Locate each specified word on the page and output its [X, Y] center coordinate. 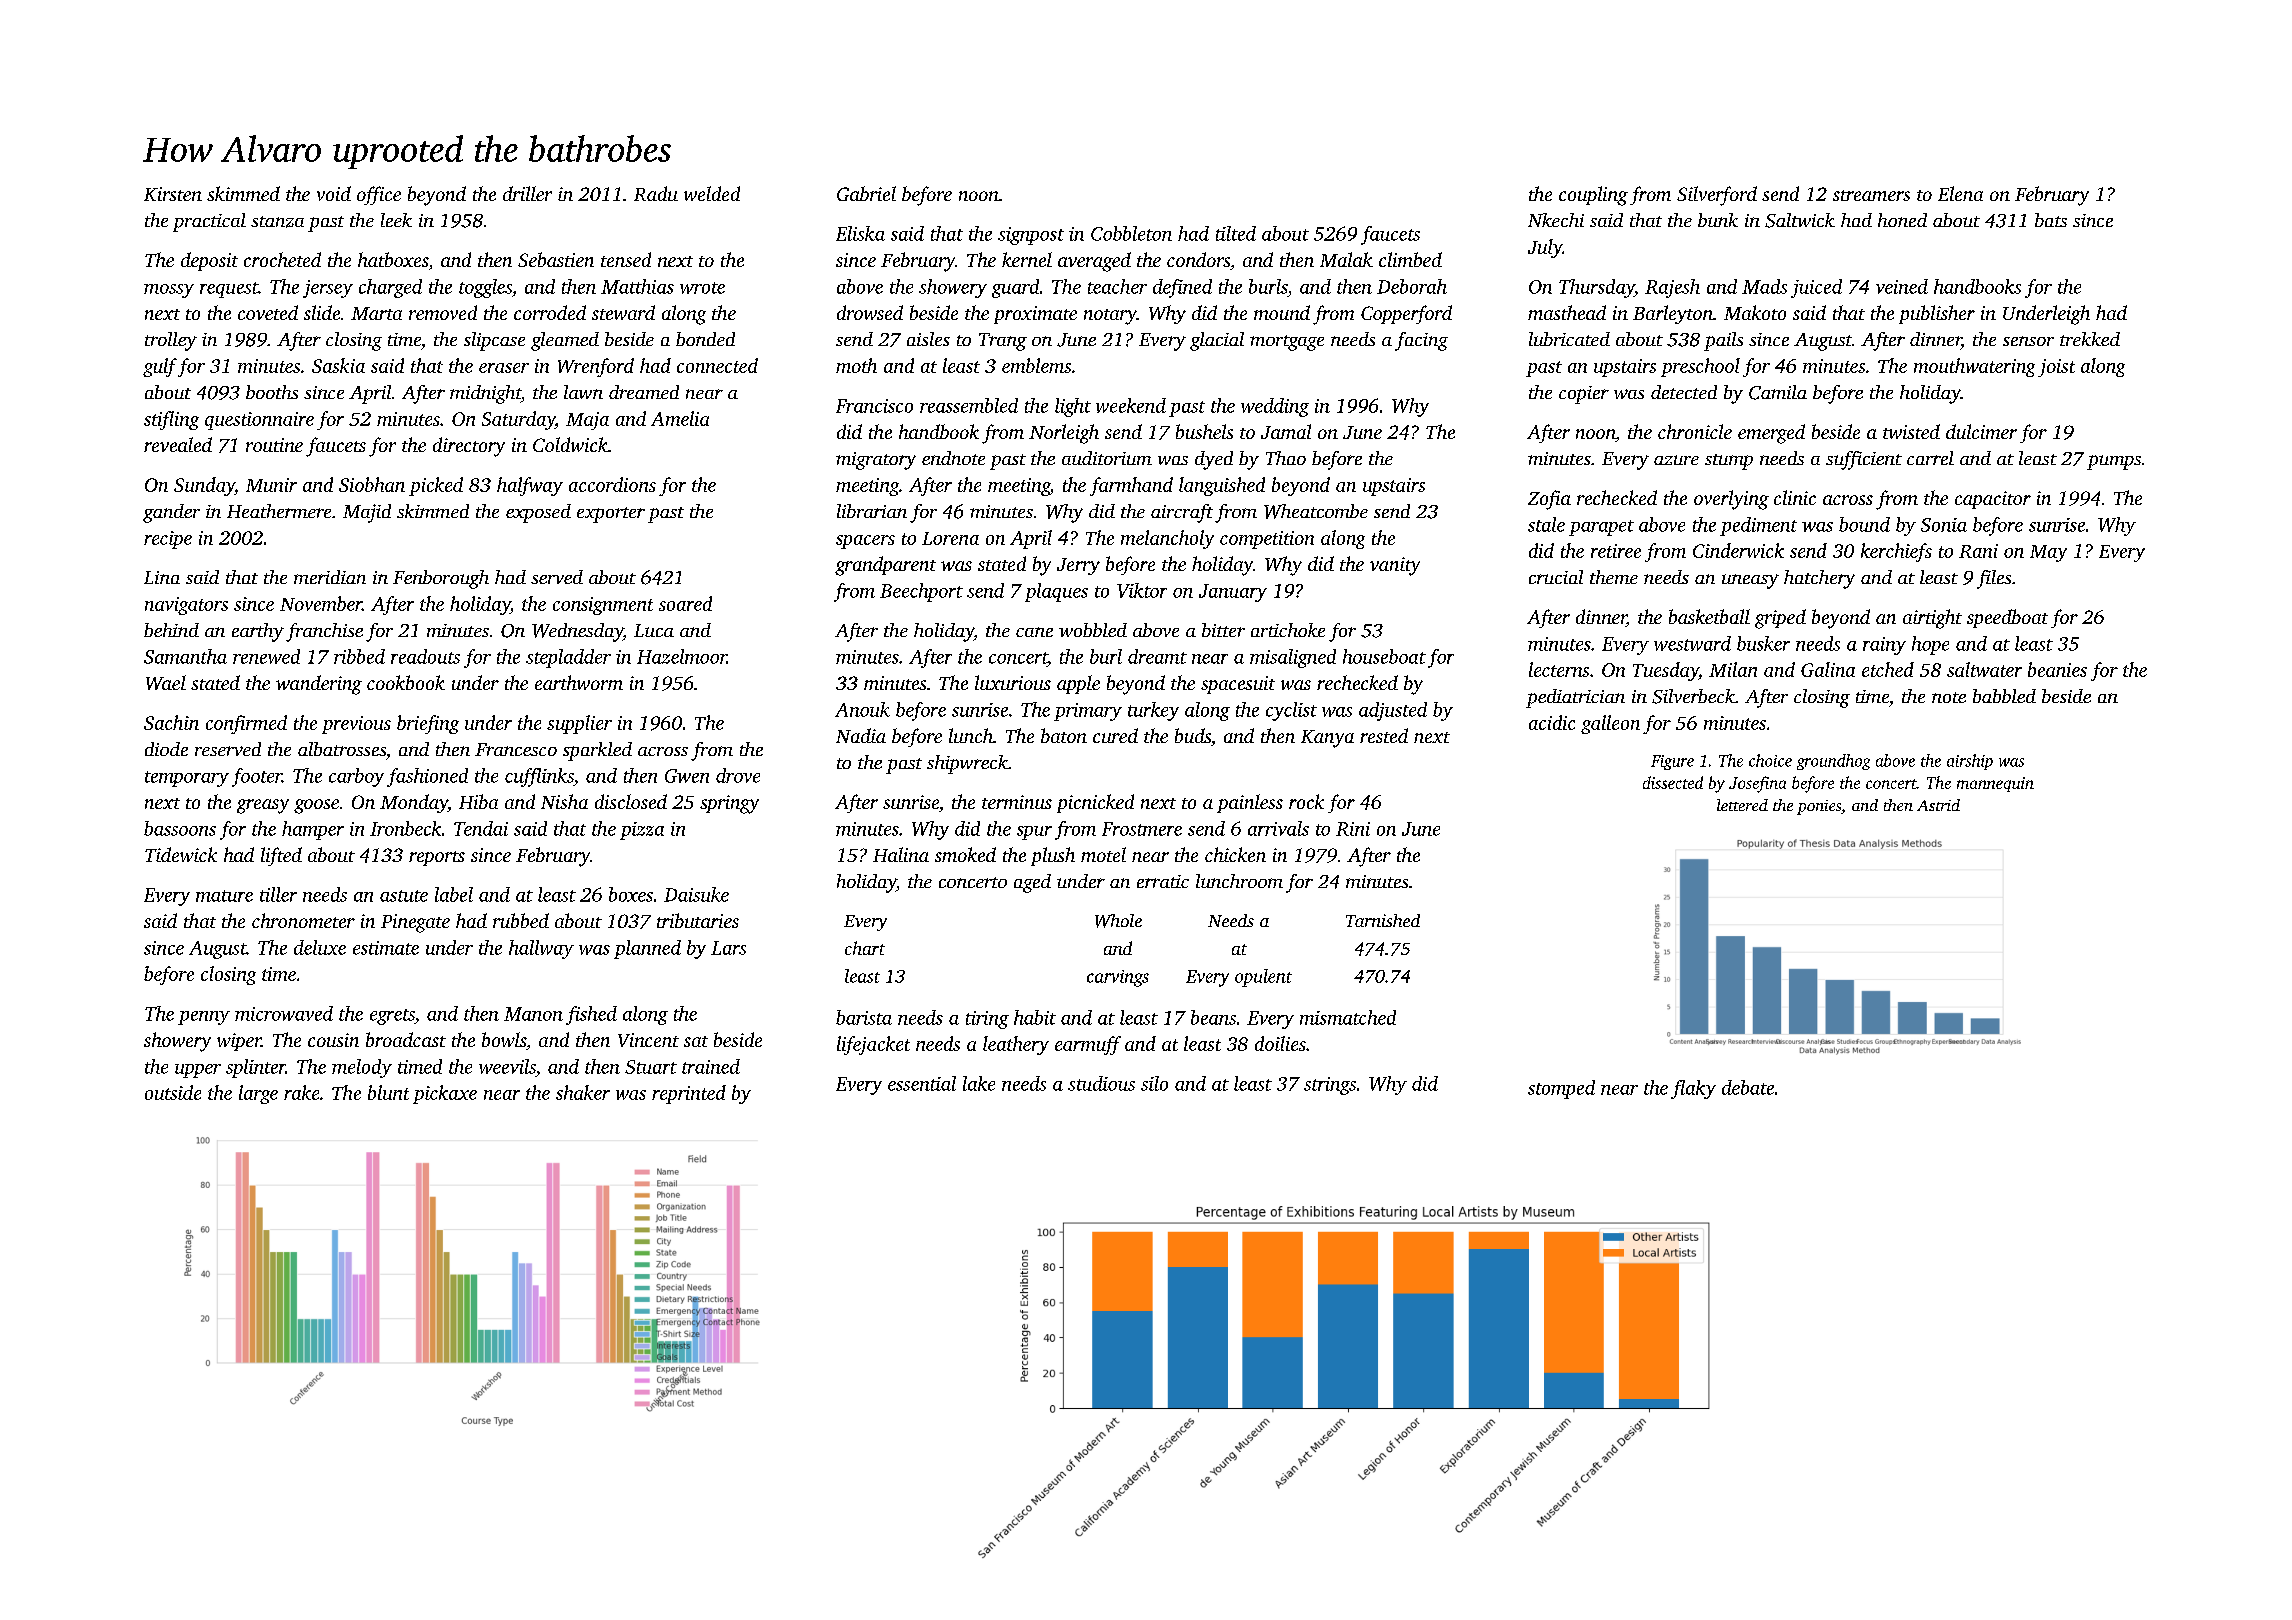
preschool [1700, 367]
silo [1154, 1083]
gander [171, 513]
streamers [1871, 195]
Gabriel [866, 193]
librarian [872, 511]
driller [527, 193]
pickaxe [445, 1094]
